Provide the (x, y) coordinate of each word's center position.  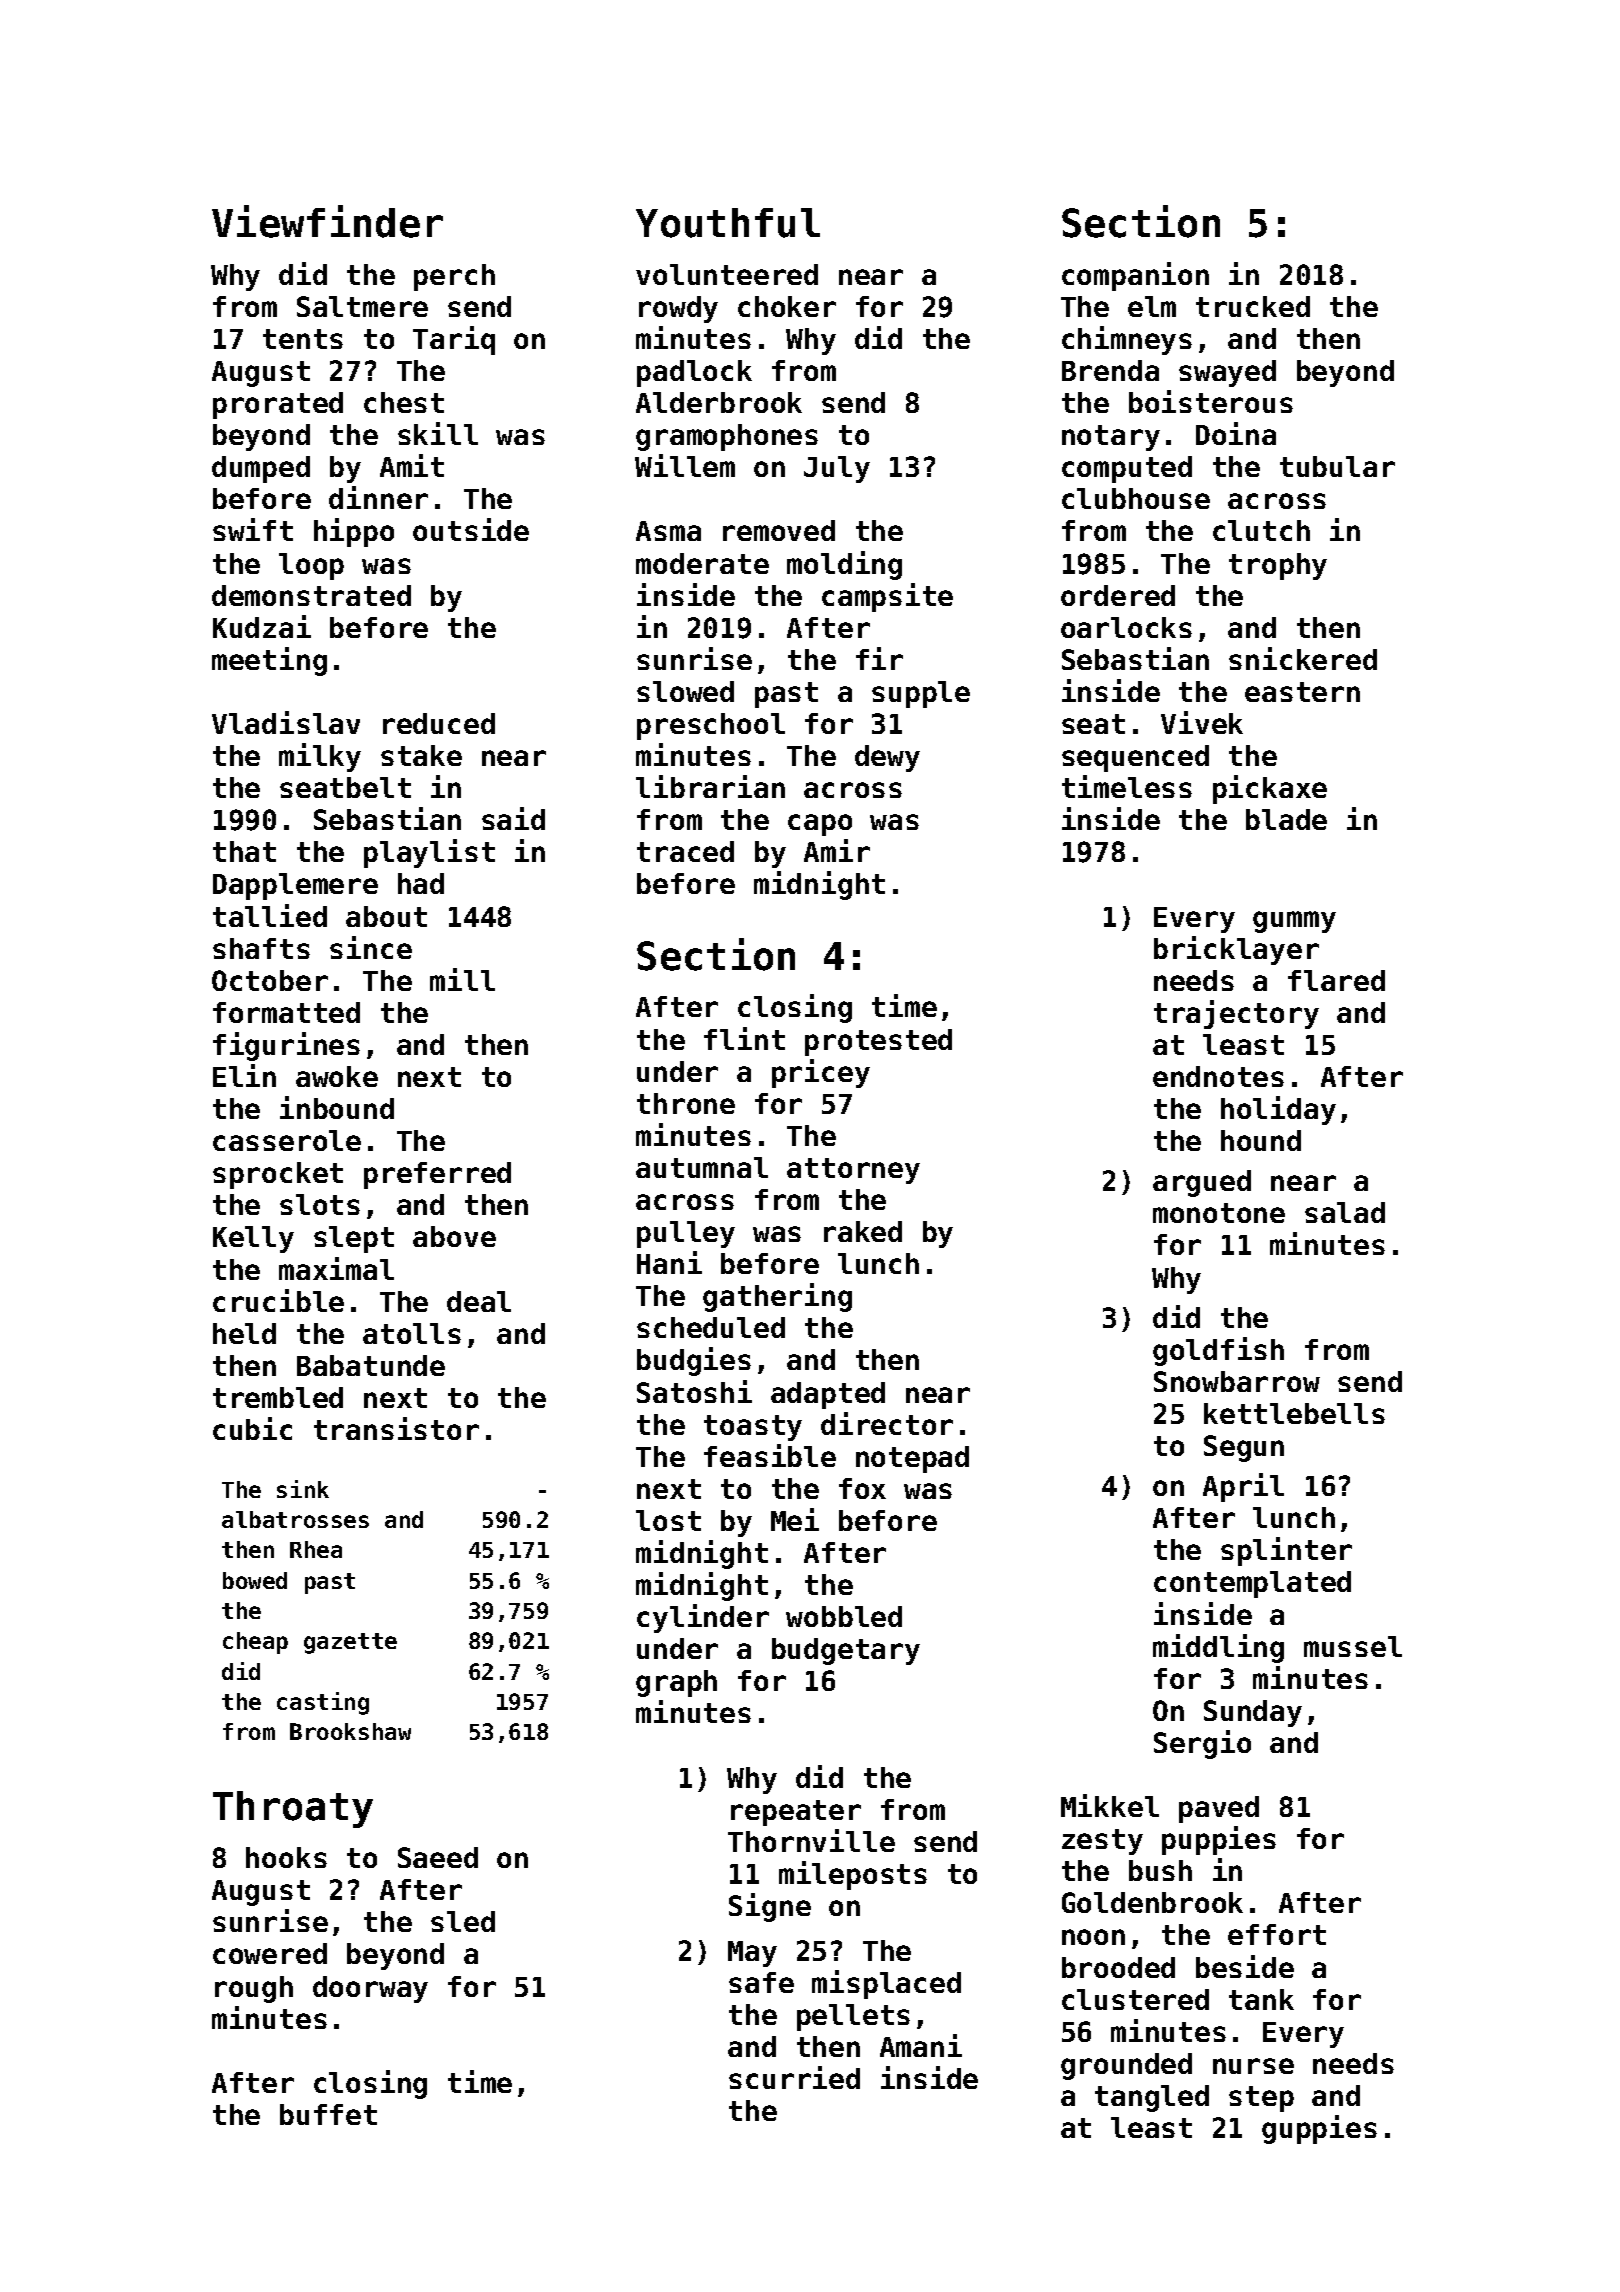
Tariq (454, 340)
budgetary (846, 1651)
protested (878, 1042)
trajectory (1236, 1014)
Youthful (728, 223)
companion (1135, 276)
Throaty (293, 1809)
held (244, 1333)
